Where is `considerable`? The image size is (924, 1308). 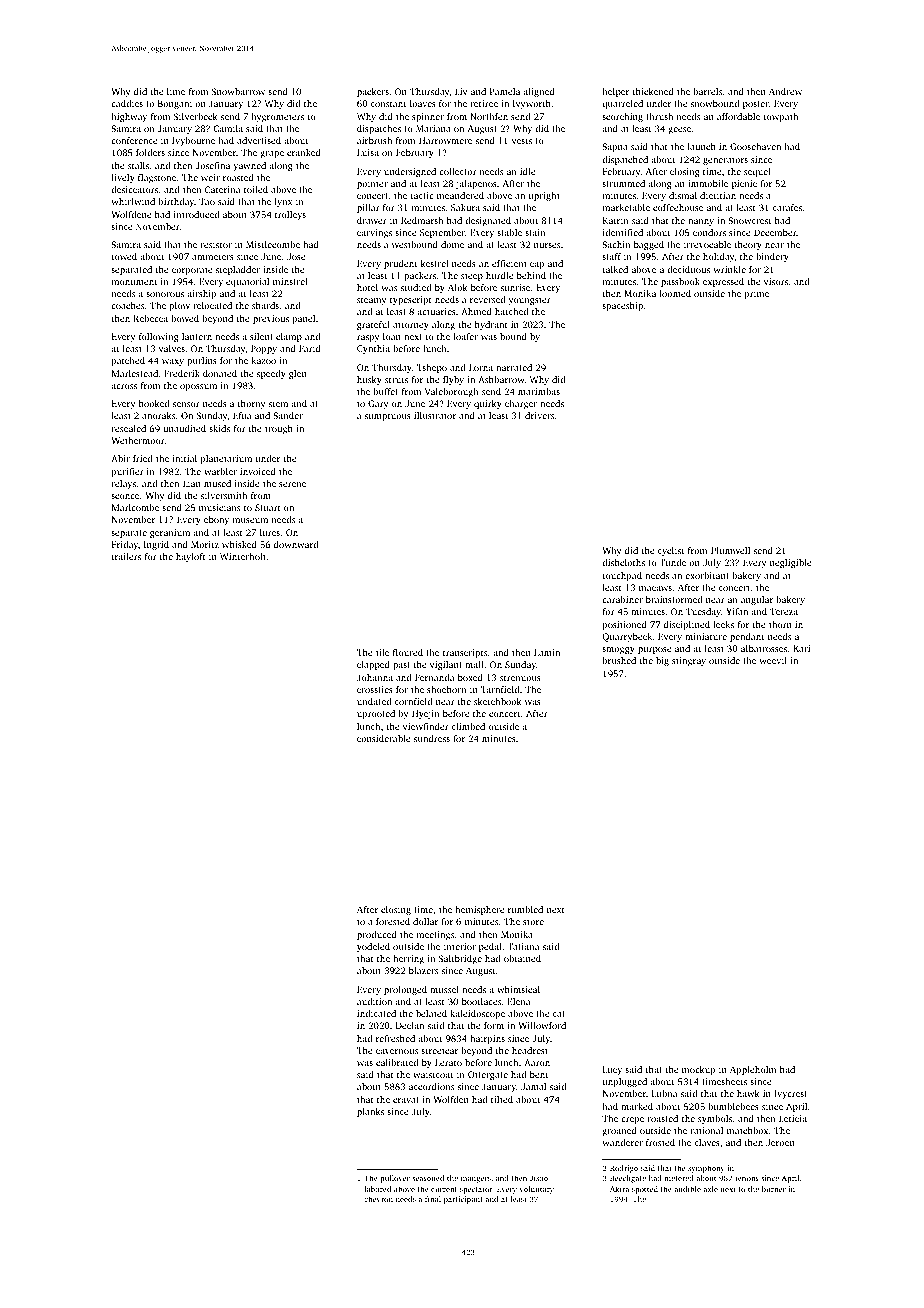 considerable is located at coordinates (384, 738).
